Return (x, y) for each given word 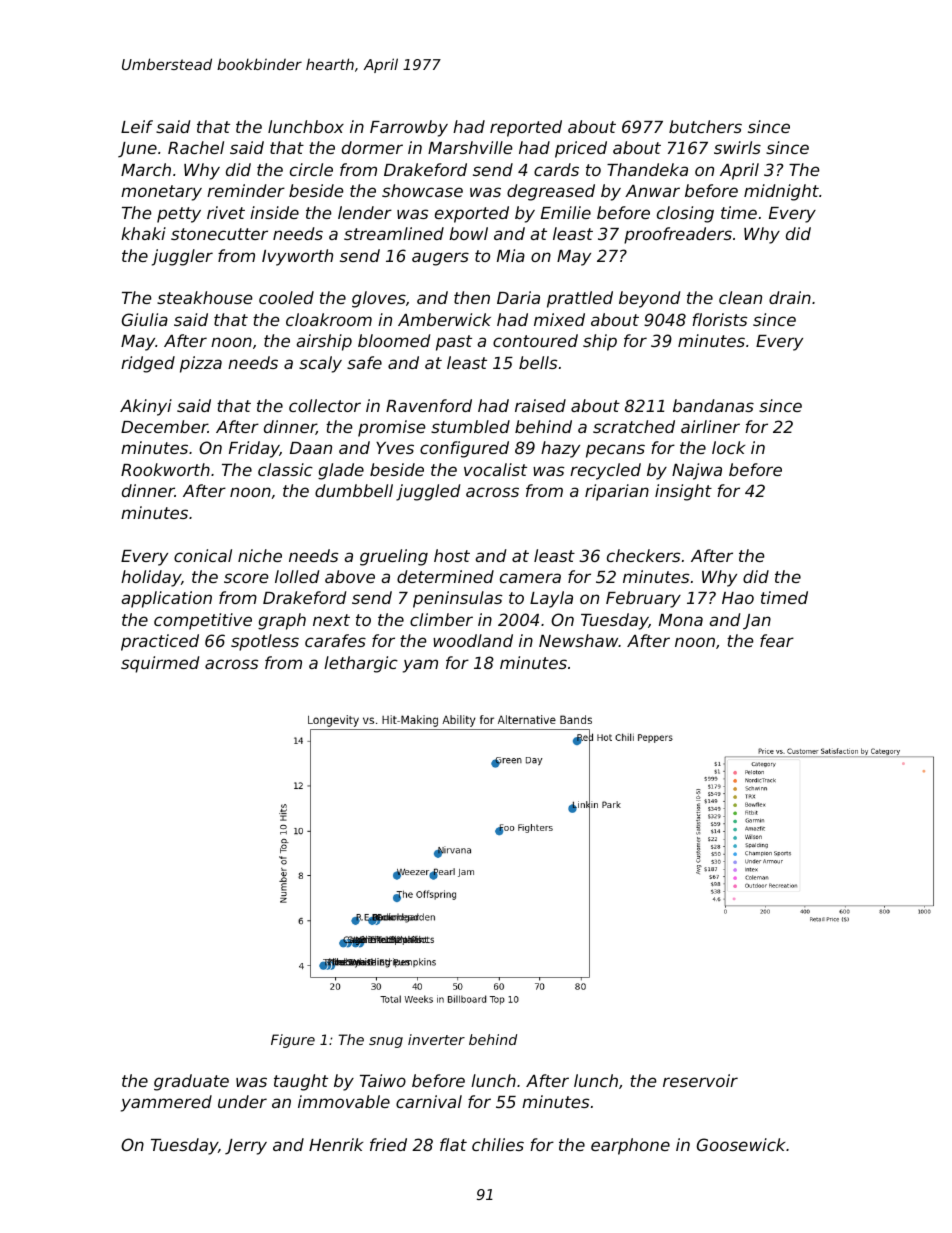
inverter (436, 1039)
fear (777, 640)
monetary (161, 193)
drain (790, 297)
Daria (518, 297)
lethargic (361, 664)
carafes (335, 640)
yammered (166, 1103)
